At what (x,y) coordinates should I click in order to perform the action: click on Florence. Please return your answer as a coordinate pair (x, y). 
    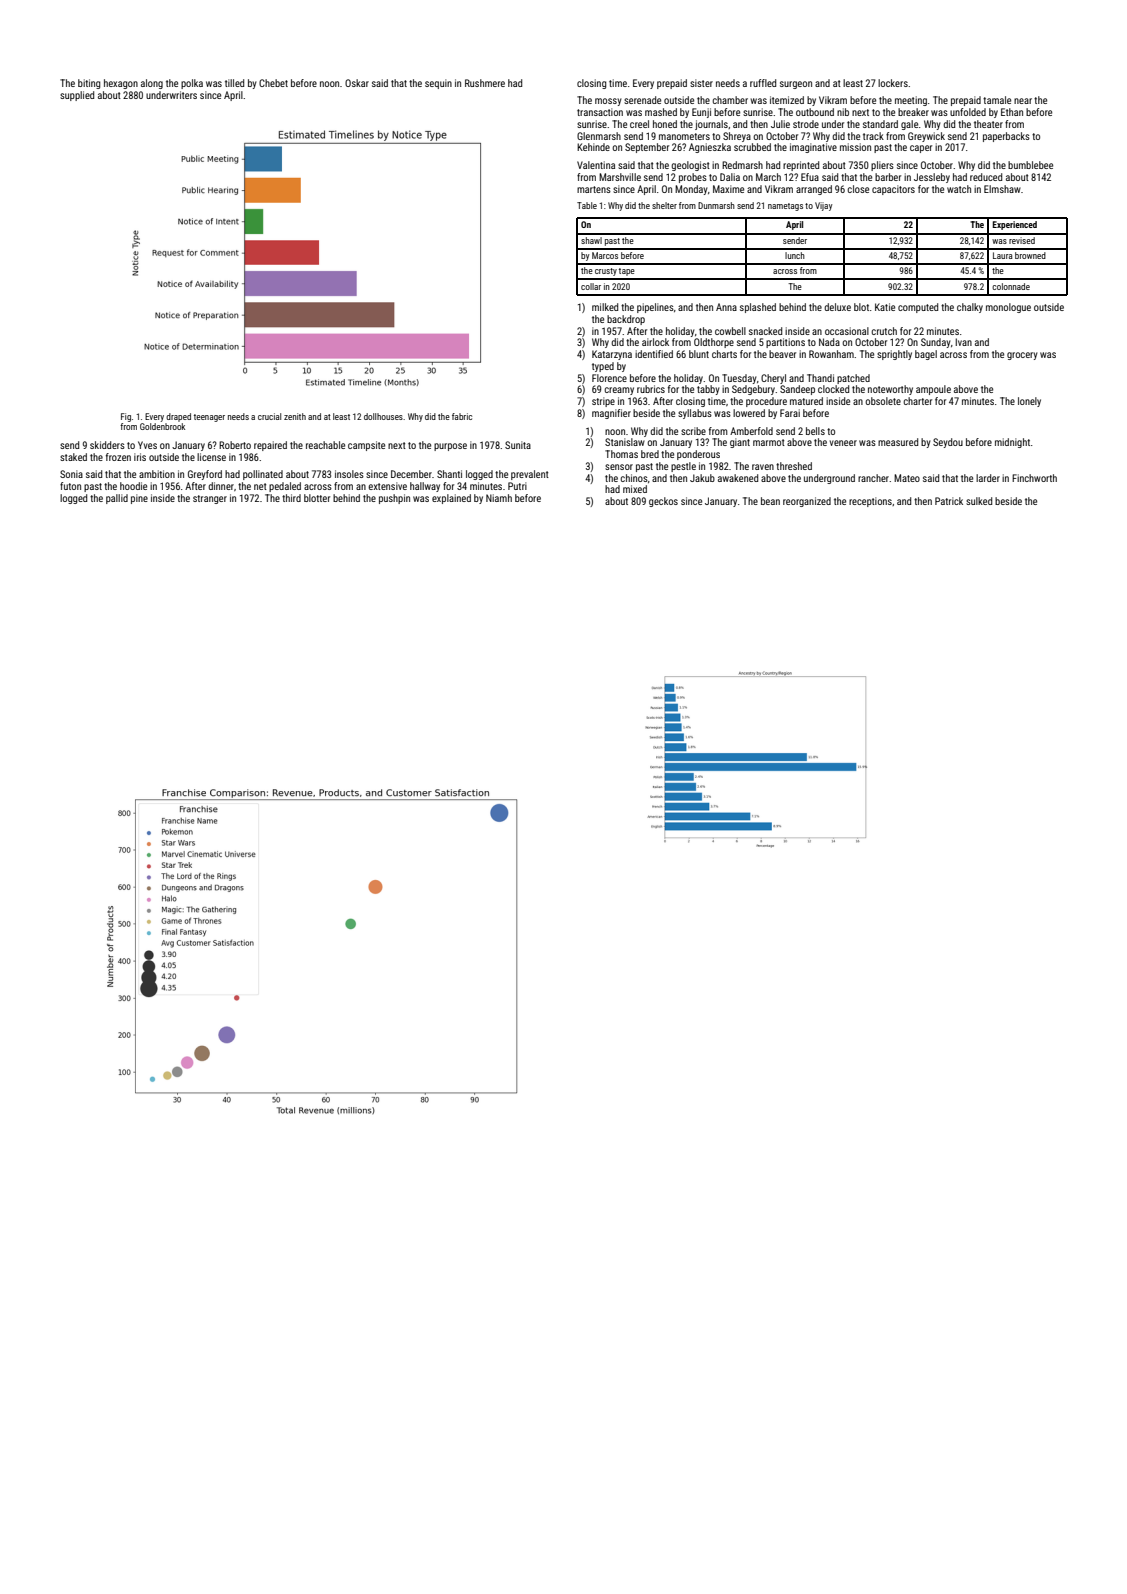
    Looking at the image, I should click on (609, 378).
